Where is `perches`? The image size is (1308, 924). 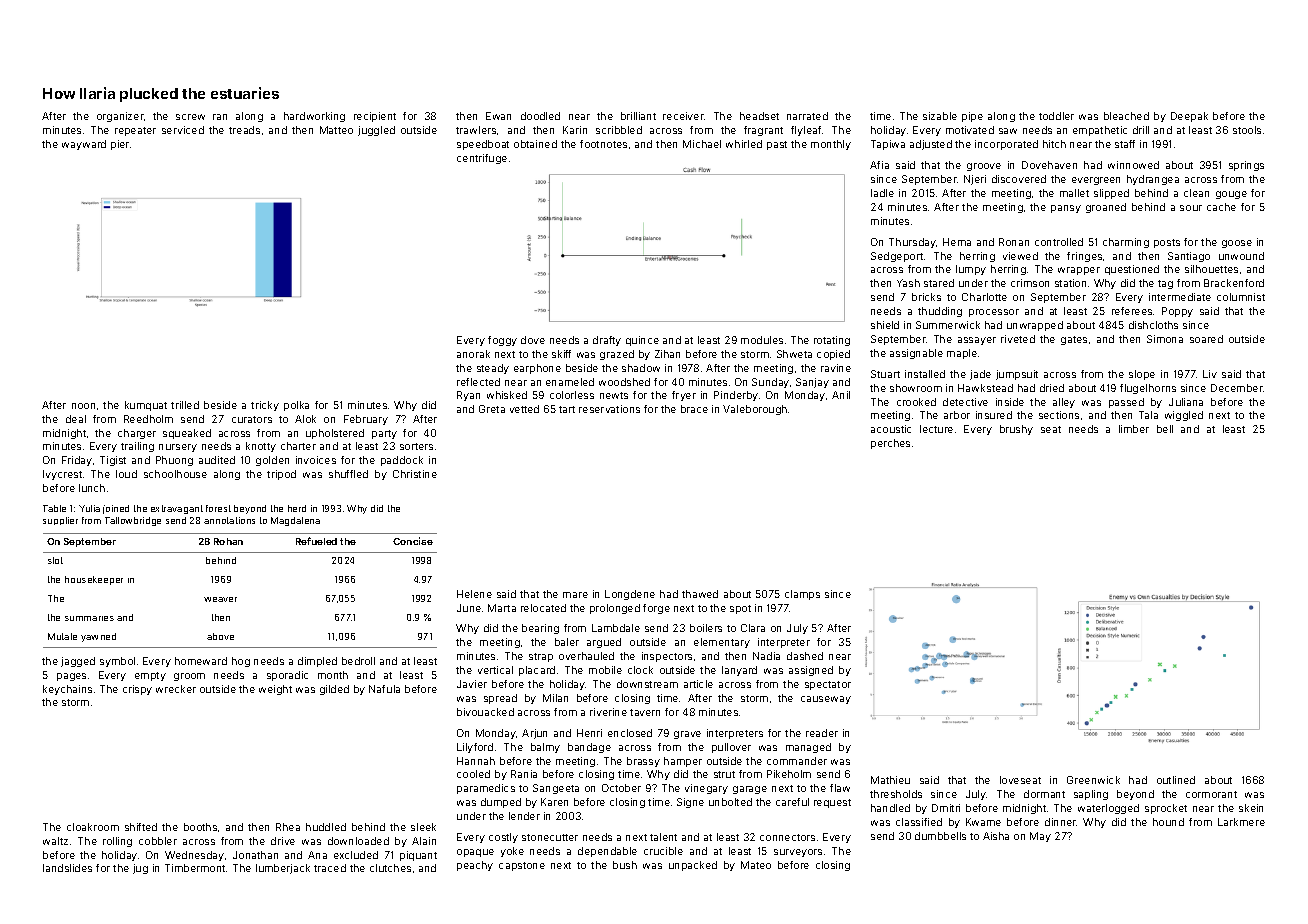 perches is located at coordinates (890, 444).
